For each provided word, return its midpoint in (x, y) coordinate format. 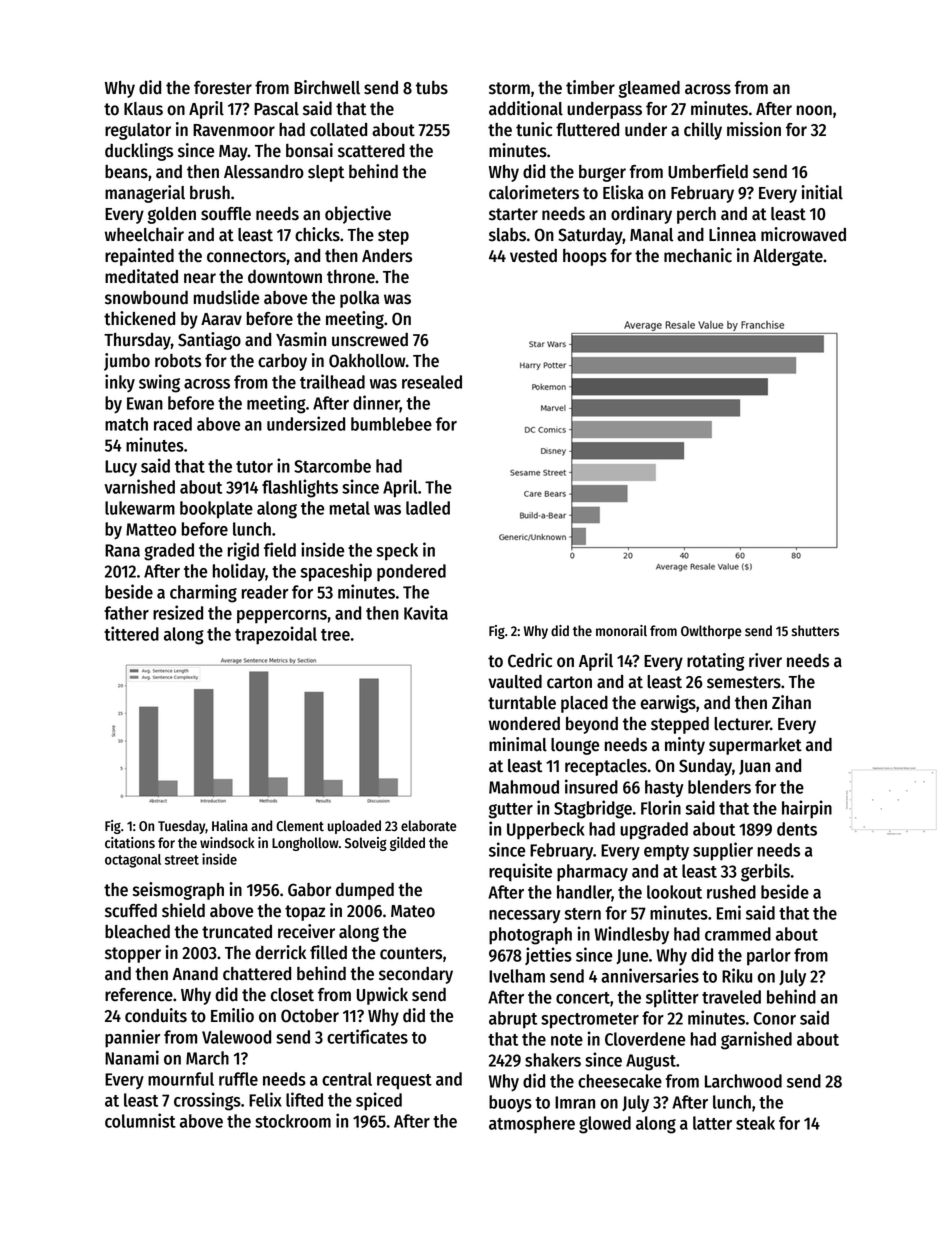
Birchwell (327, 87)
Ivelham (517, 976)
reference (139, 995)
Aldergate (788, 257)
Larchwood (743, 1081)
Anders (387, 255)
